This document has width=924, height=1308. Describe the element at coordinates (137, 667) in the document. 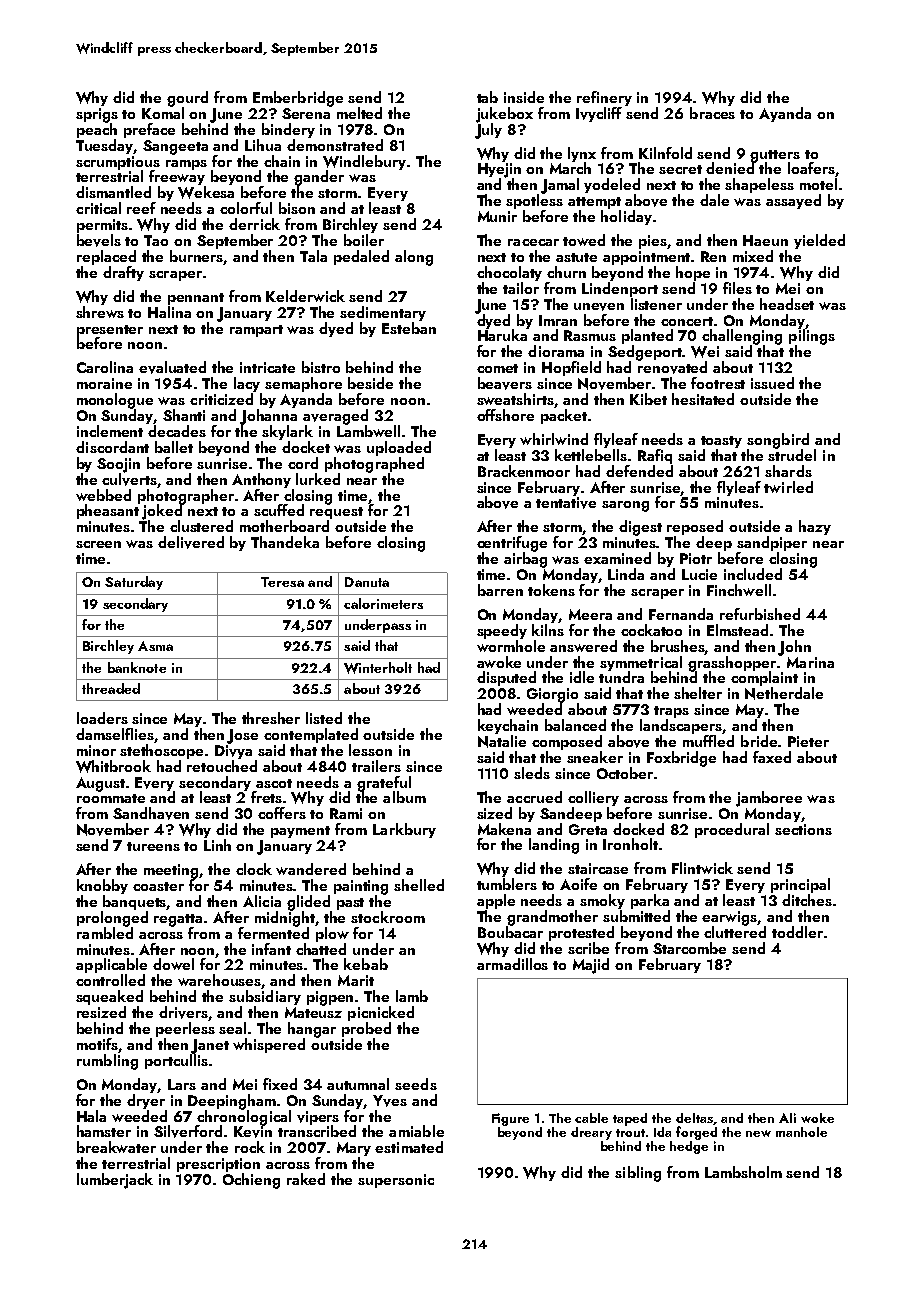

I see `banknote` at that location.
